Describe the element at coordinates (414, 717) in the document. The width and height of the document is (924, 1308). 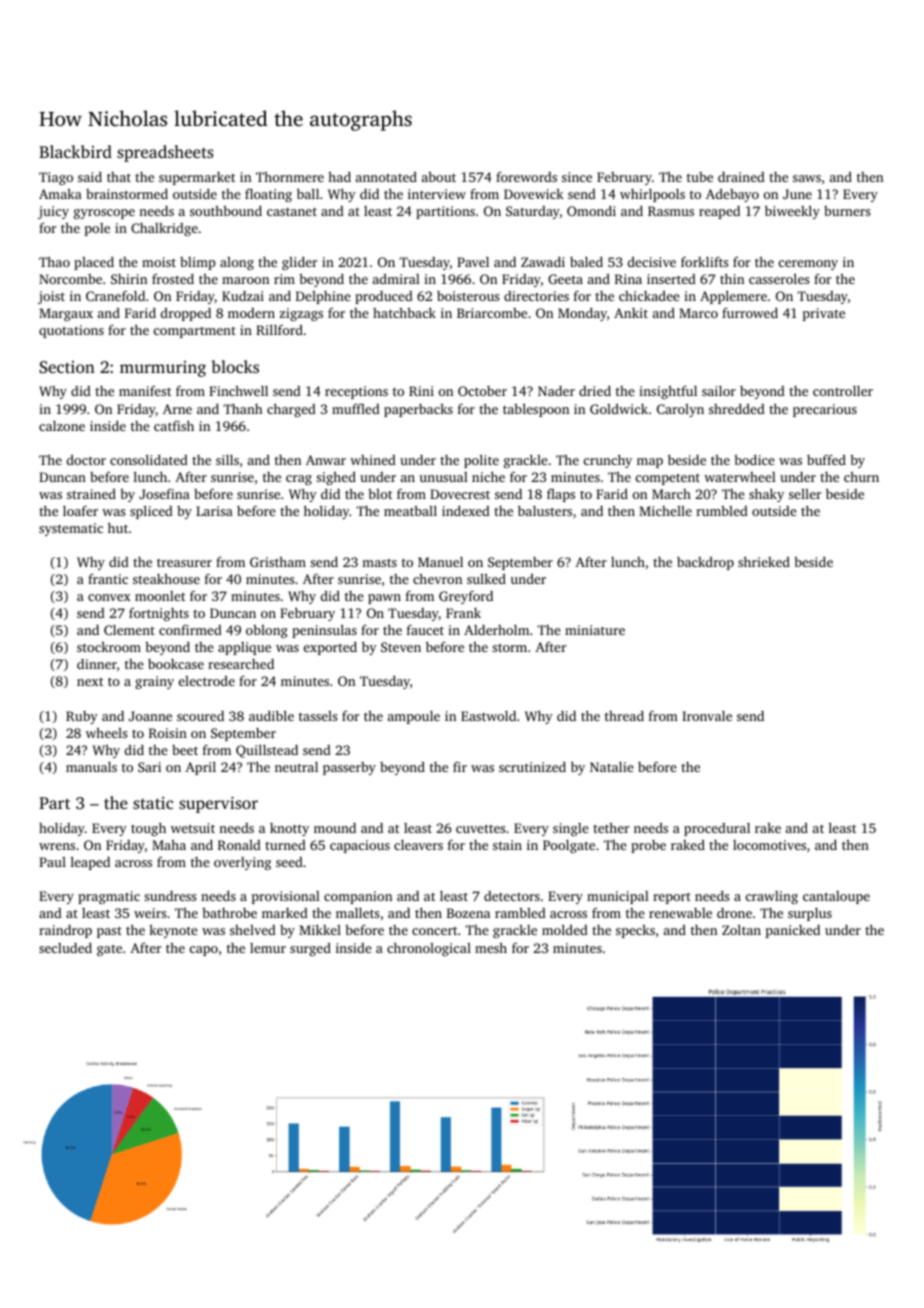
I see `ampoule` at that location.
